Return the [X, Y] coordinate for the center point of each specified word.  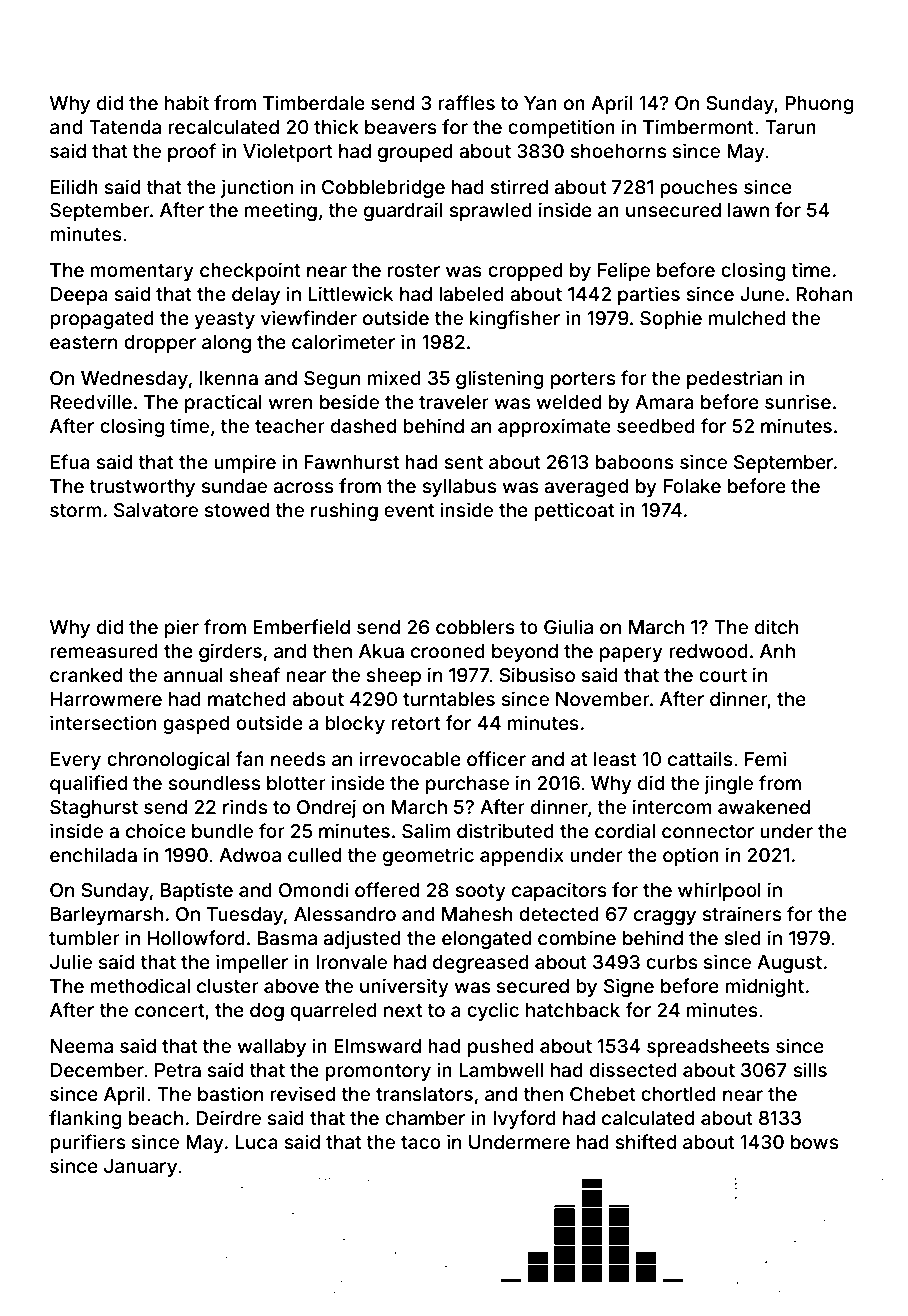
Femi [765, 758]
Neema [82, 1046]
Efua [70, 461]
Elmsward [377, 1046]
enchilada [93, 854]
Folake [692, 486]
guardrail [403, 211]
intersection [103, 722]
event [409, 510]
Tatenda [125, 127]
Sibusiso [537, 674]
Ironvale [351, 962]
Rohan [824, 294]
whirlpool [719, 891]
